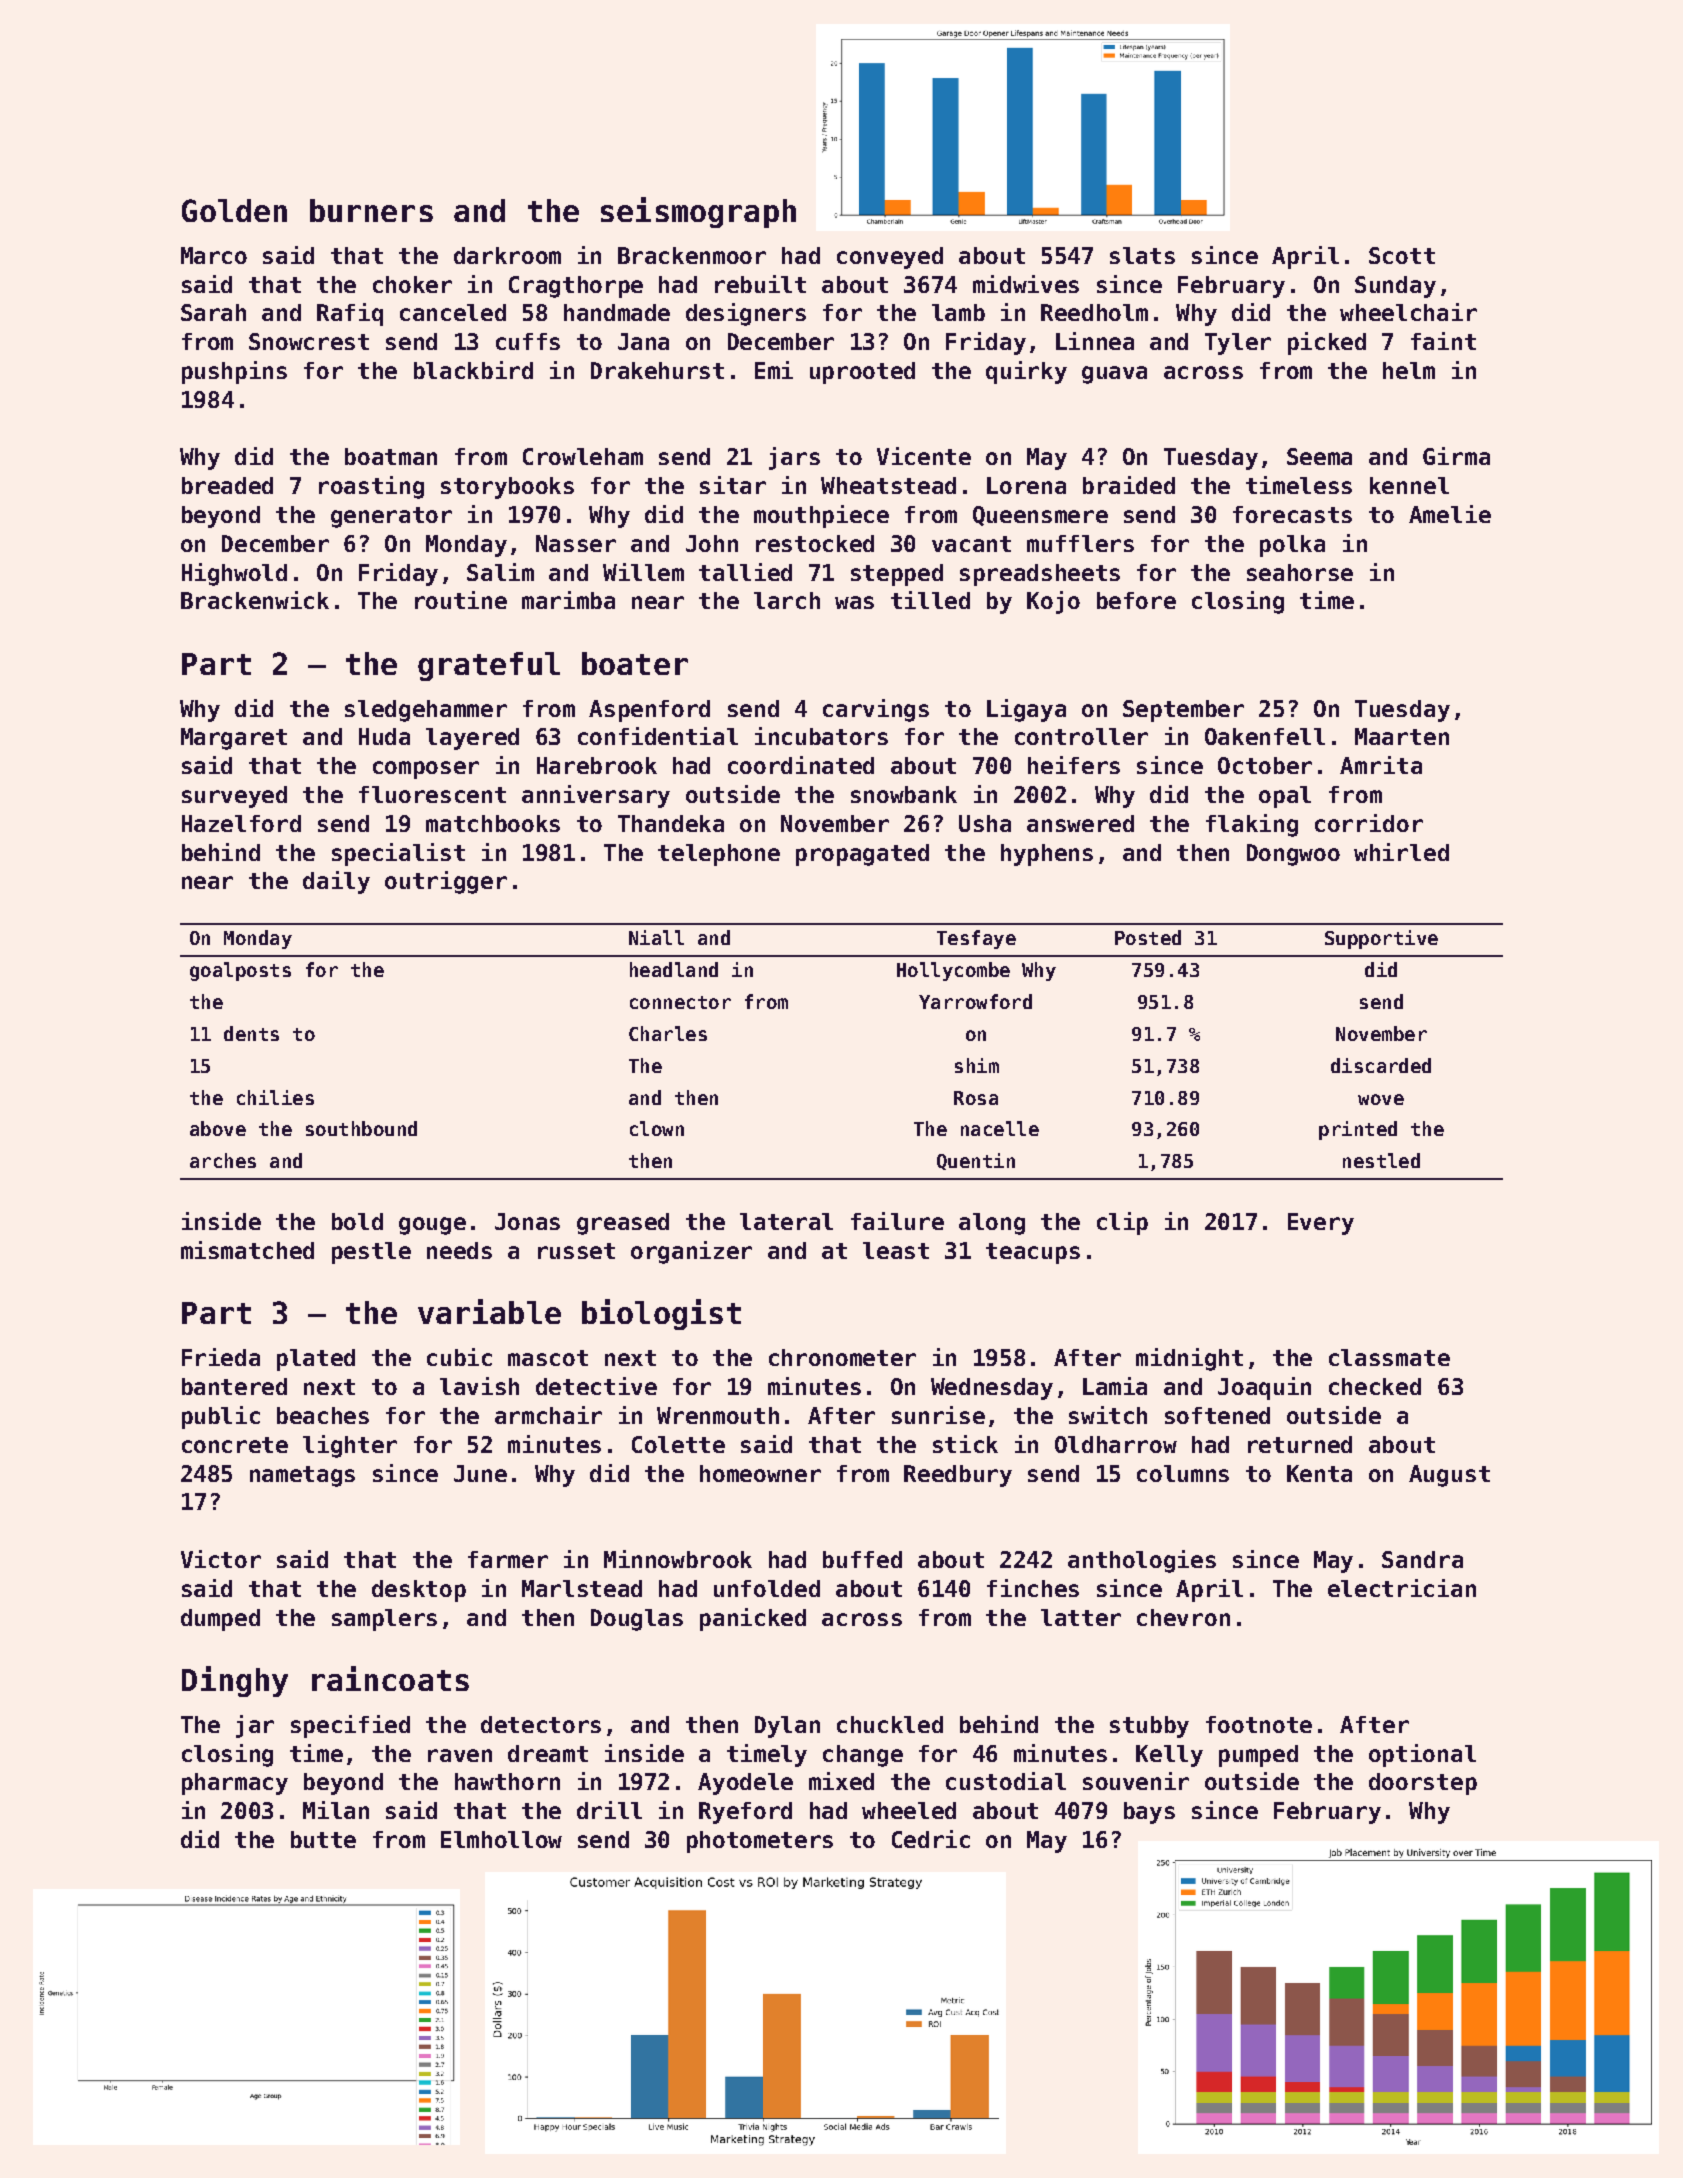 This screenshot has height=2178, width=1683. What do you see at coordinates (1319, 1473) in the screenshot?
I see `Kenta` at bounding box center [1319, 1473].
